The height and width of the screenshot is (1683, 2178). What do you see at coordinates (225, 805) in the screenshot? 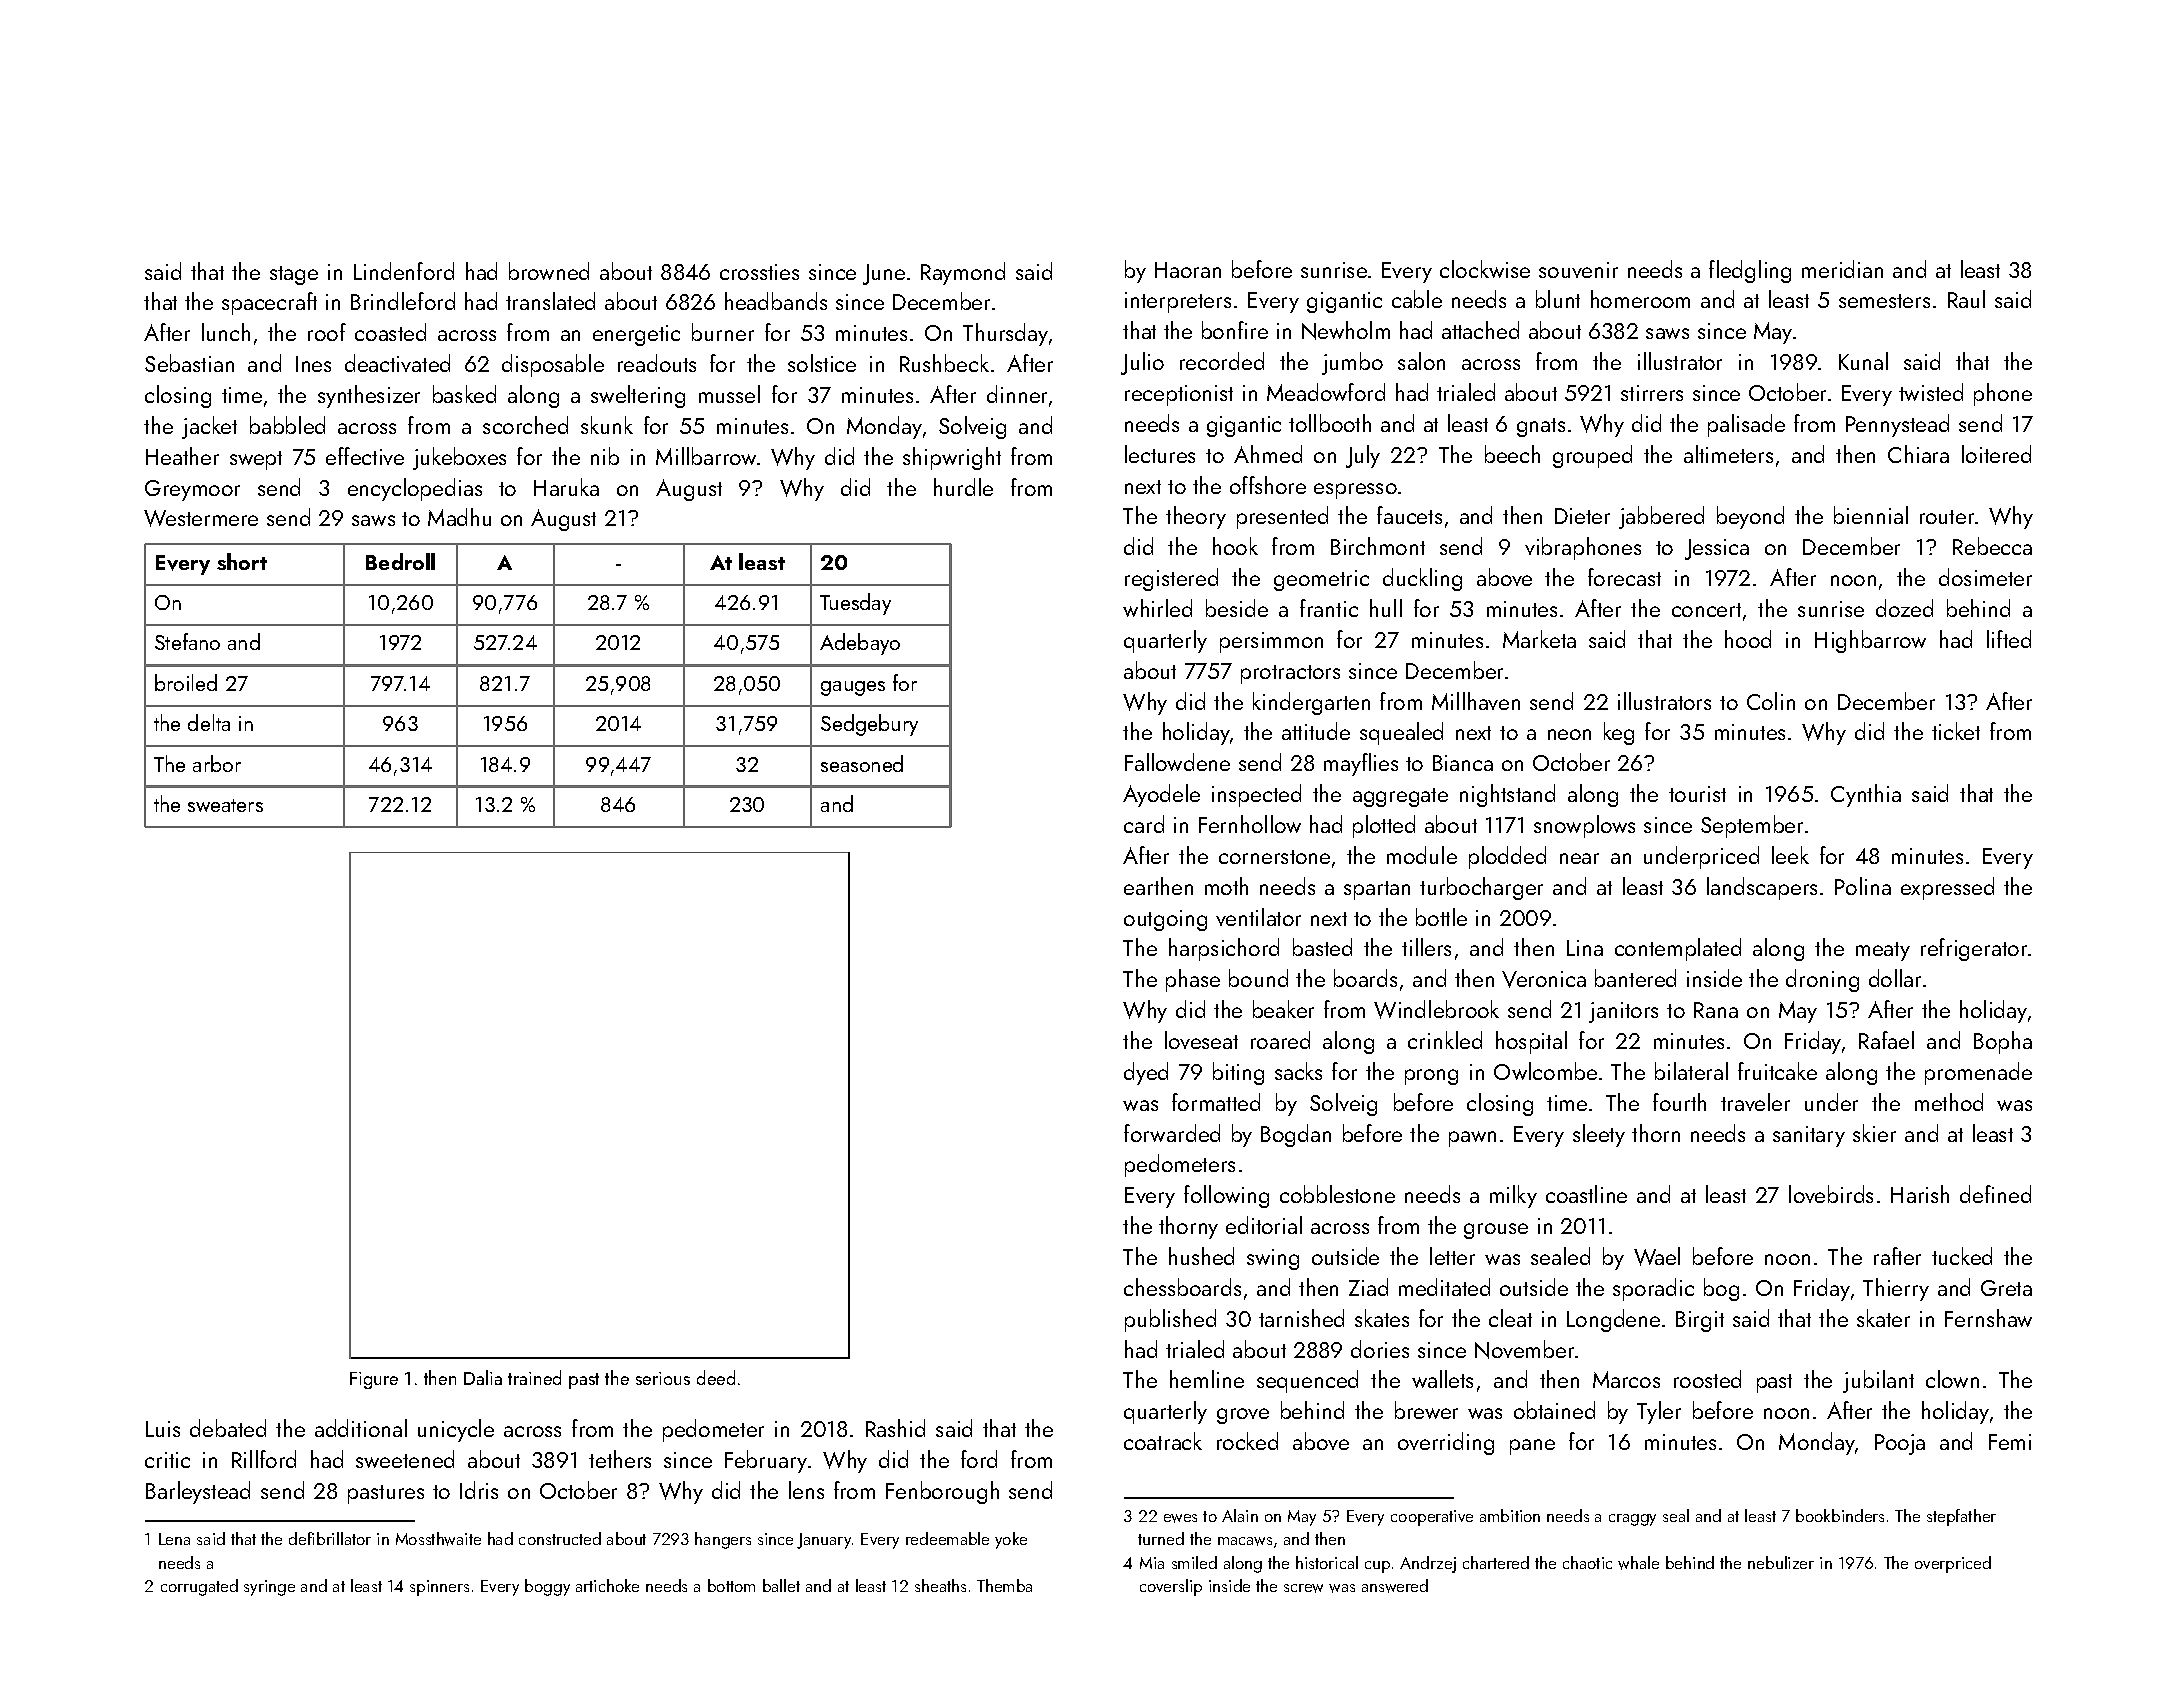
I see `sweaters` at bounding box center [225, 805].
